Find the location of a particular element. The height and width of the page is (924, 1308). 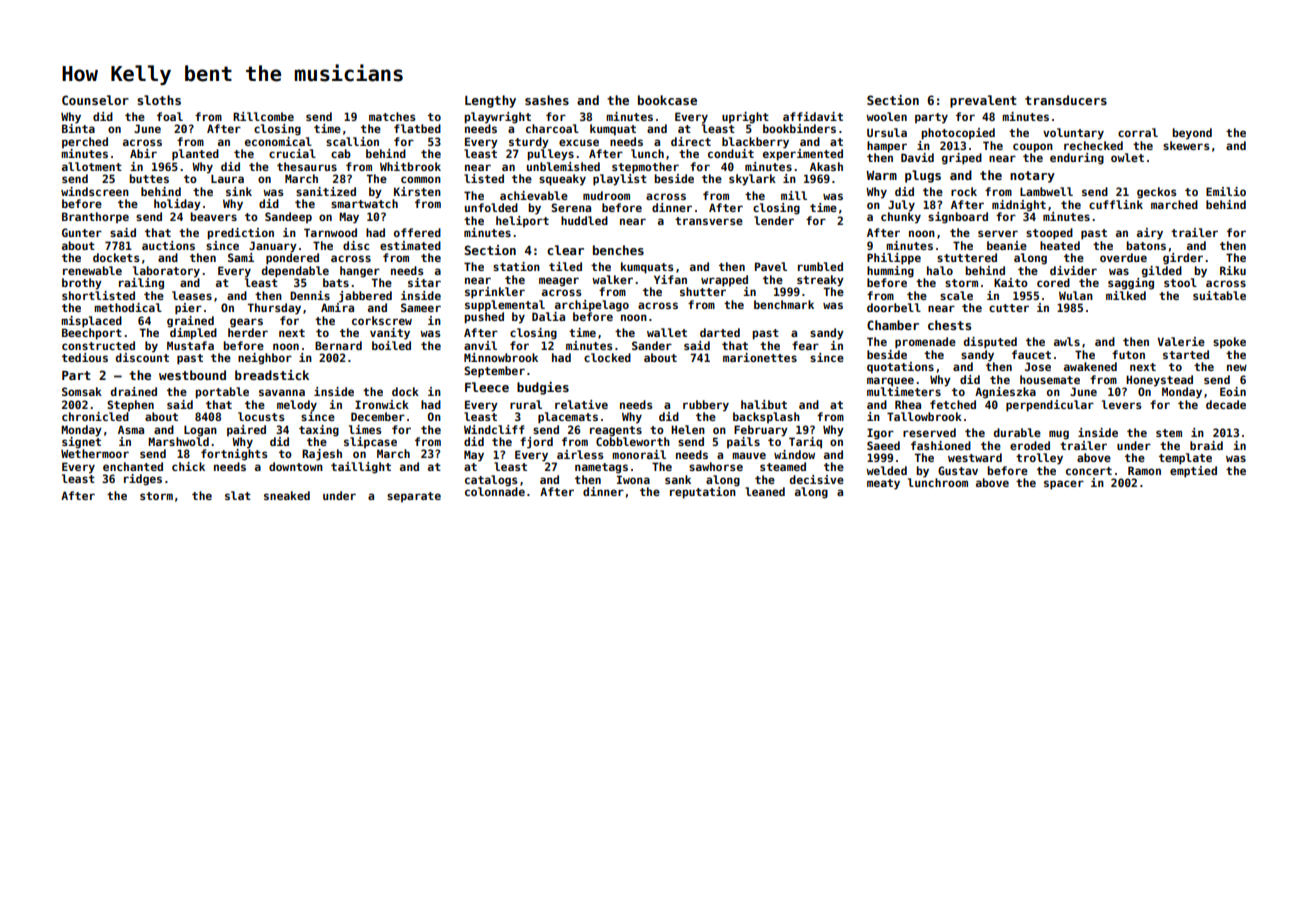

Wethermoor is located at coordinates (95, 453).
